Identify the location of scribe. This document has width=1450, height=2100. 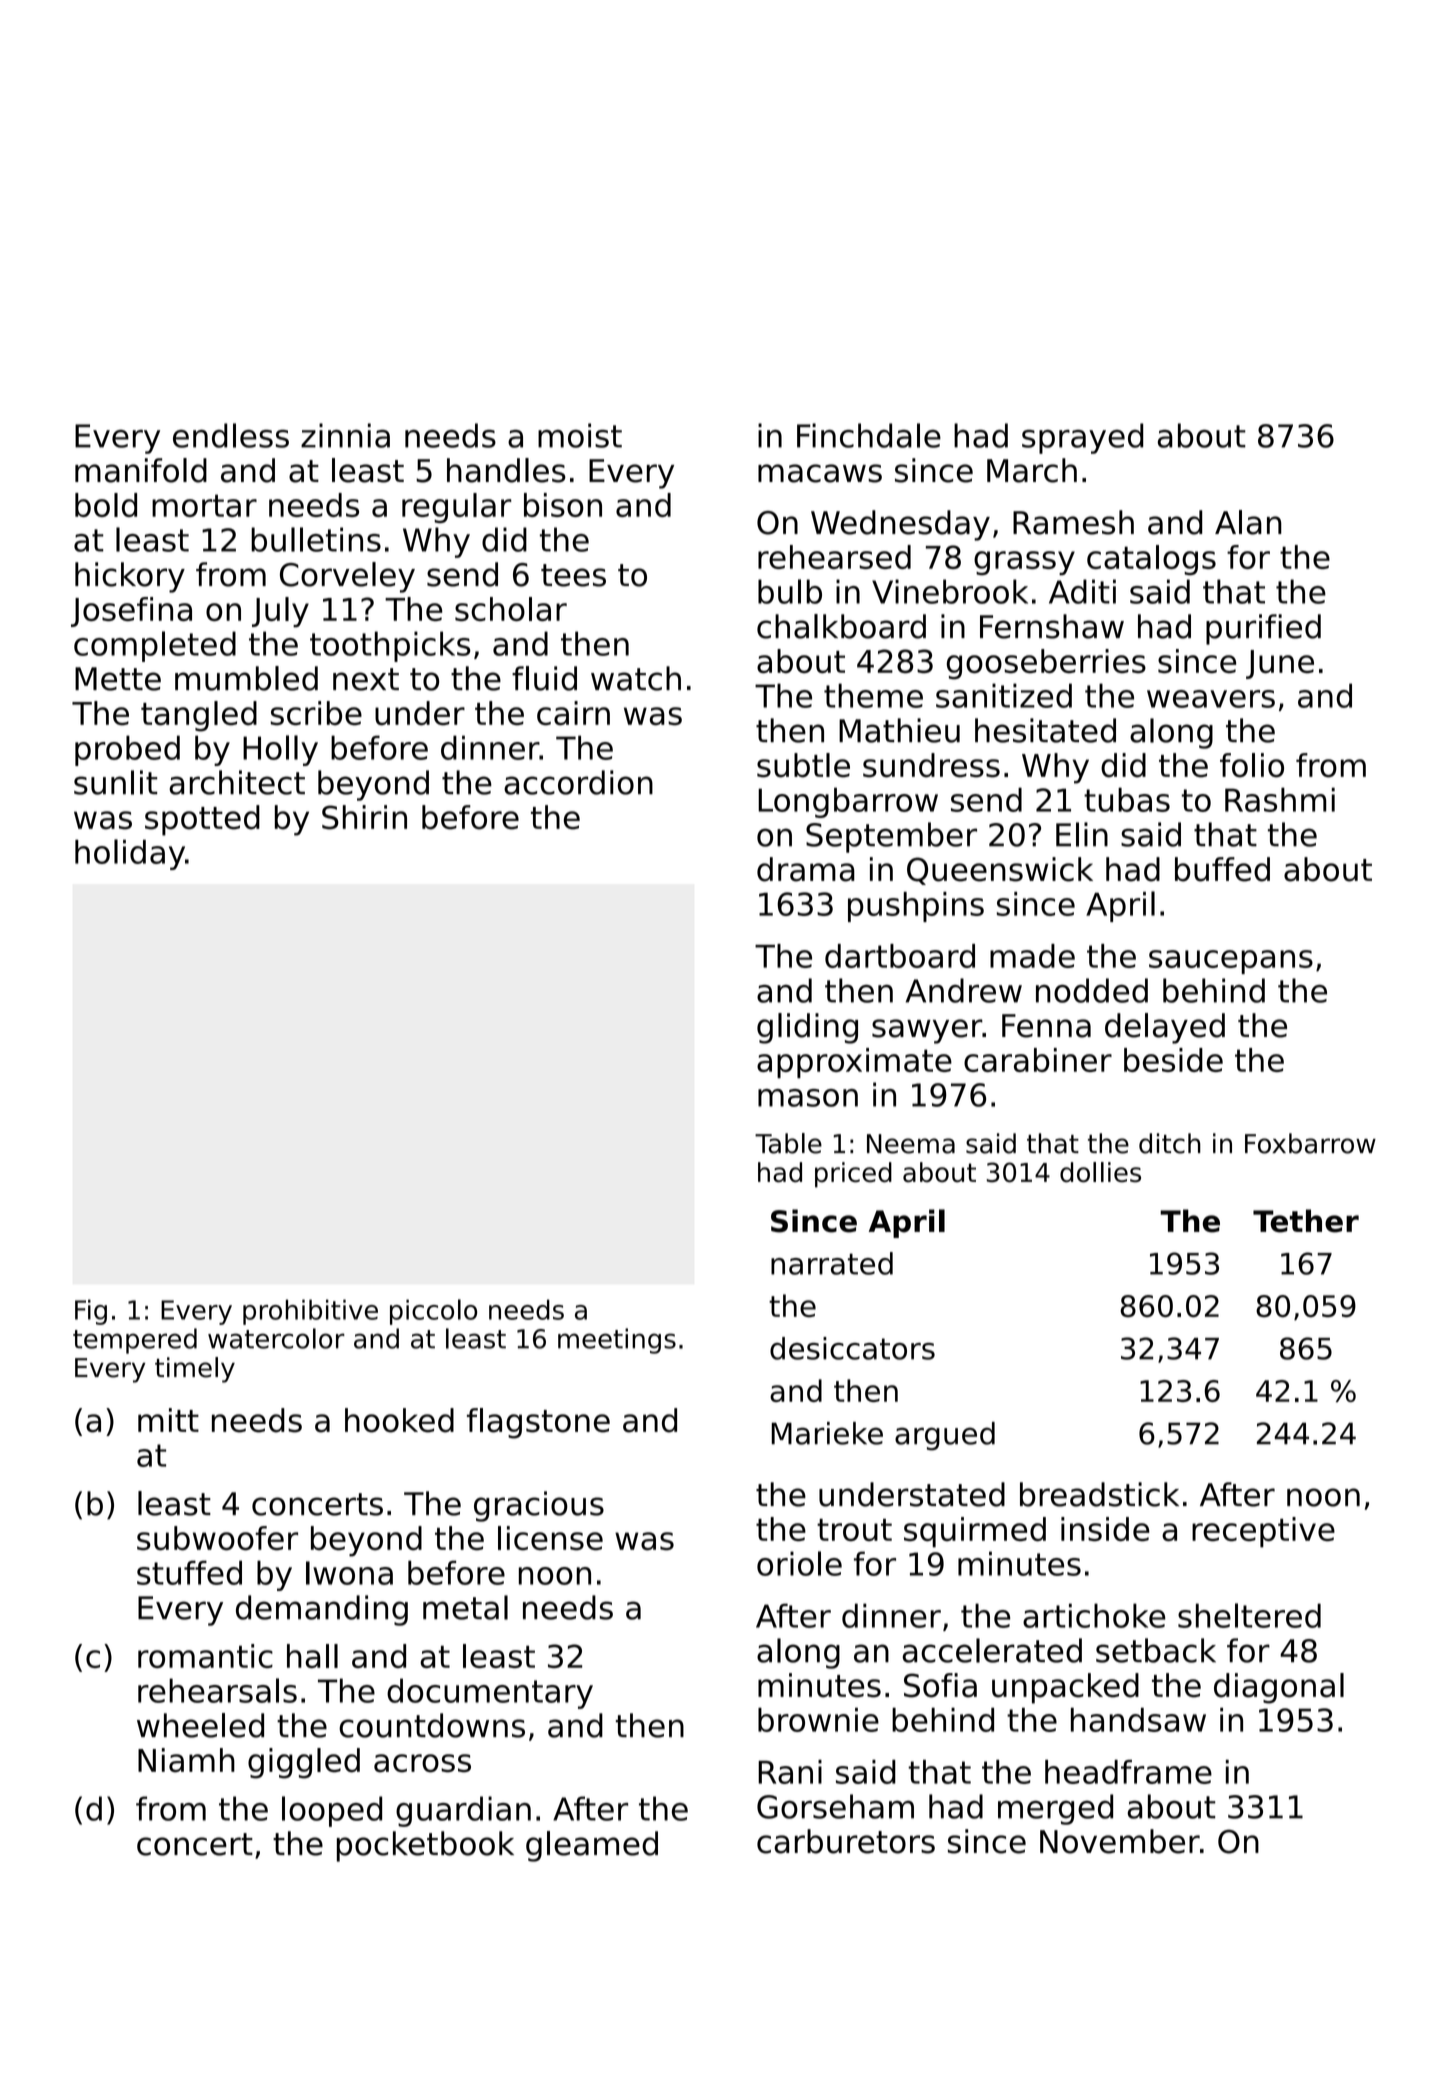
(316, 713).
